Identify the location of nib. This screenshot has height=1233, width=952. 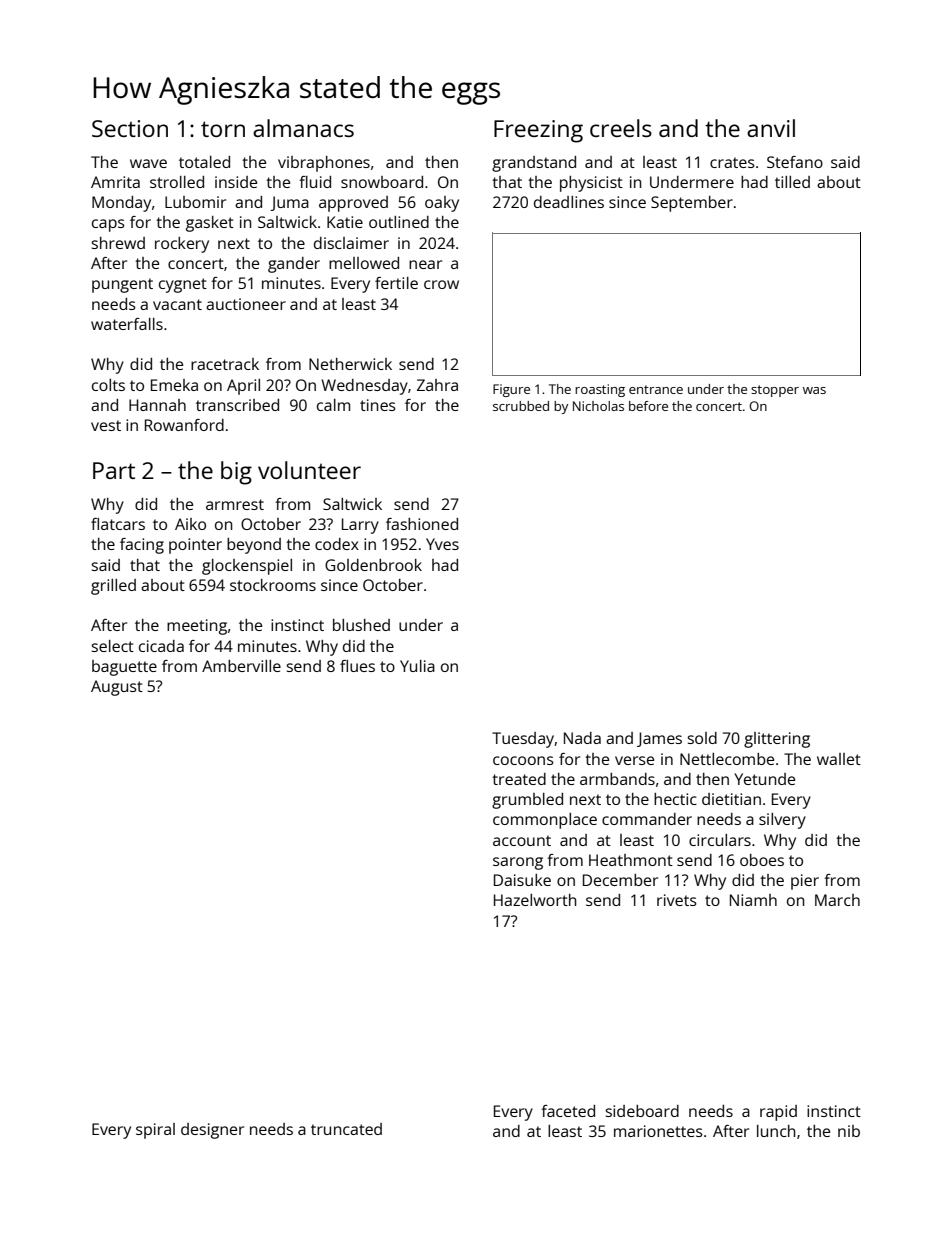
(849, 1131).
